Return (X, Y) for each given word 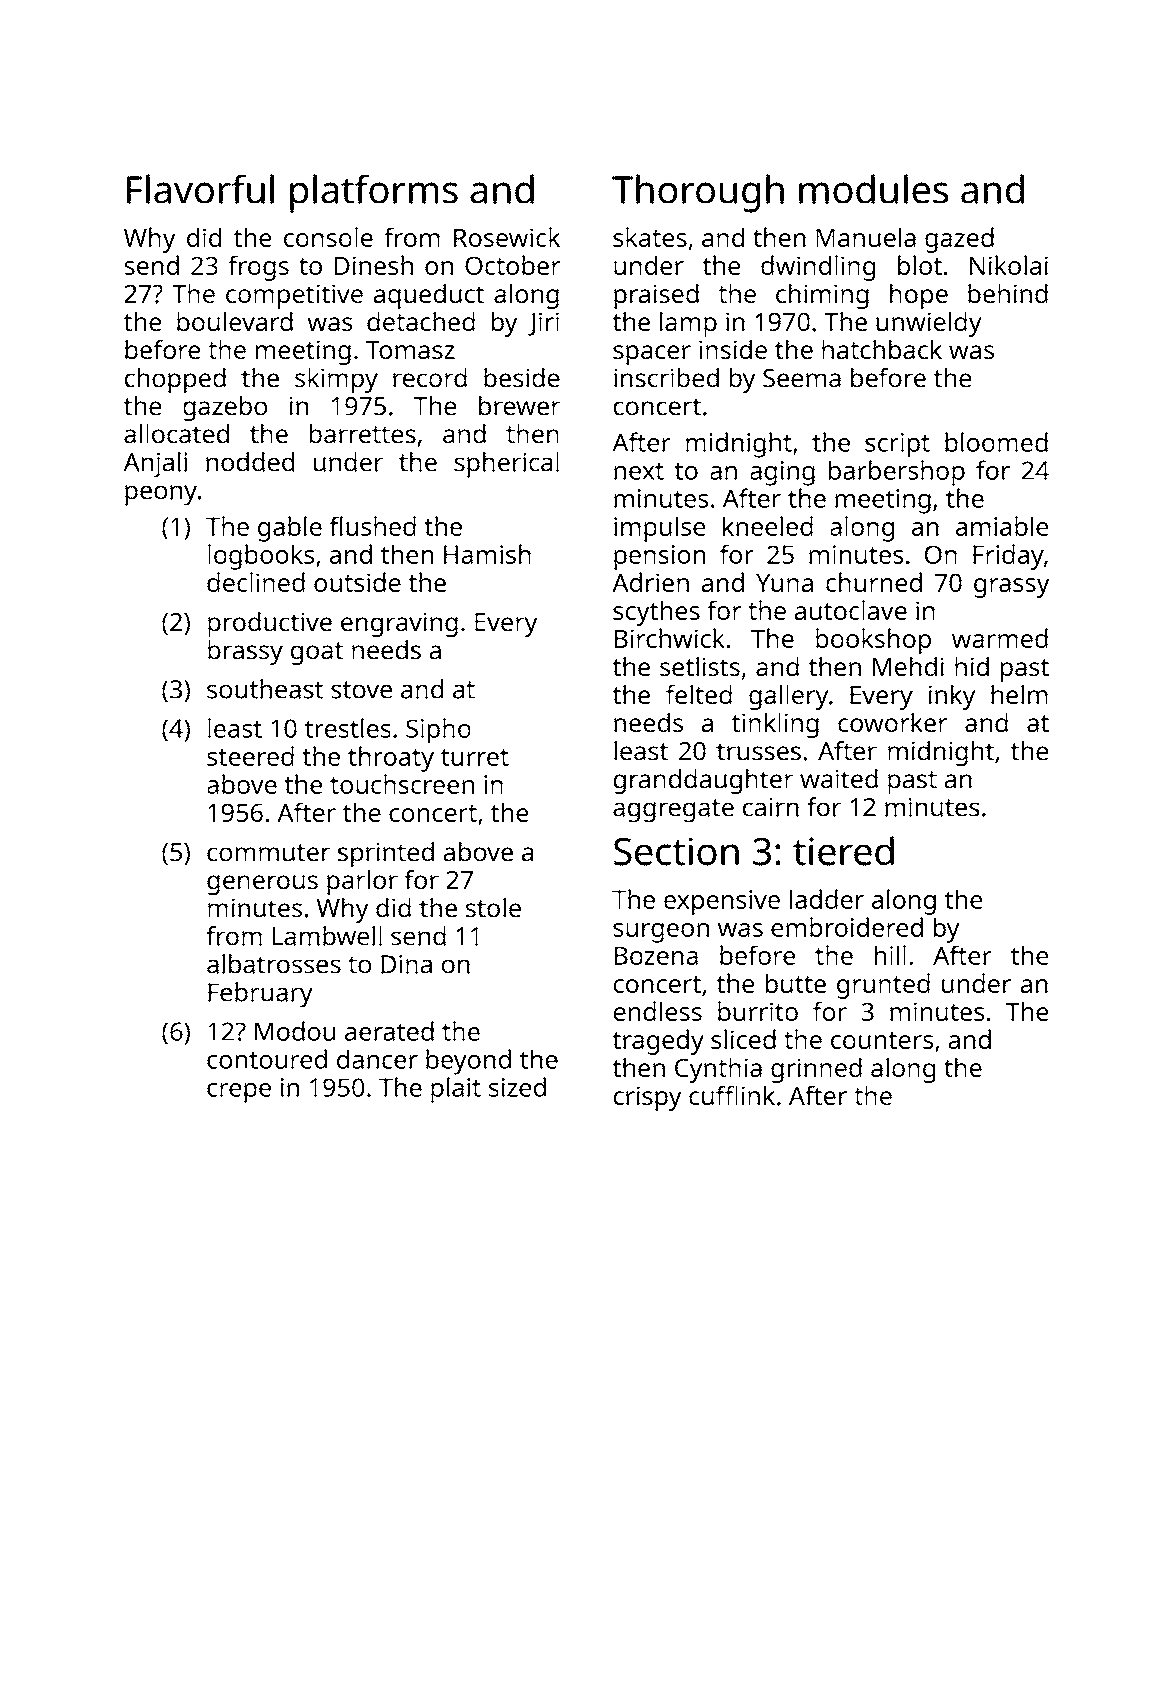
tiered (843, 851)
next (639, 471)
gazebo (225, 408)
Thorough (698, 193)
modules (873, 189)
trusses (758, 752)
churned (874, 582)
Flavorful (200, 189)
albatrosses (274, 964)
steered (250, 756)
